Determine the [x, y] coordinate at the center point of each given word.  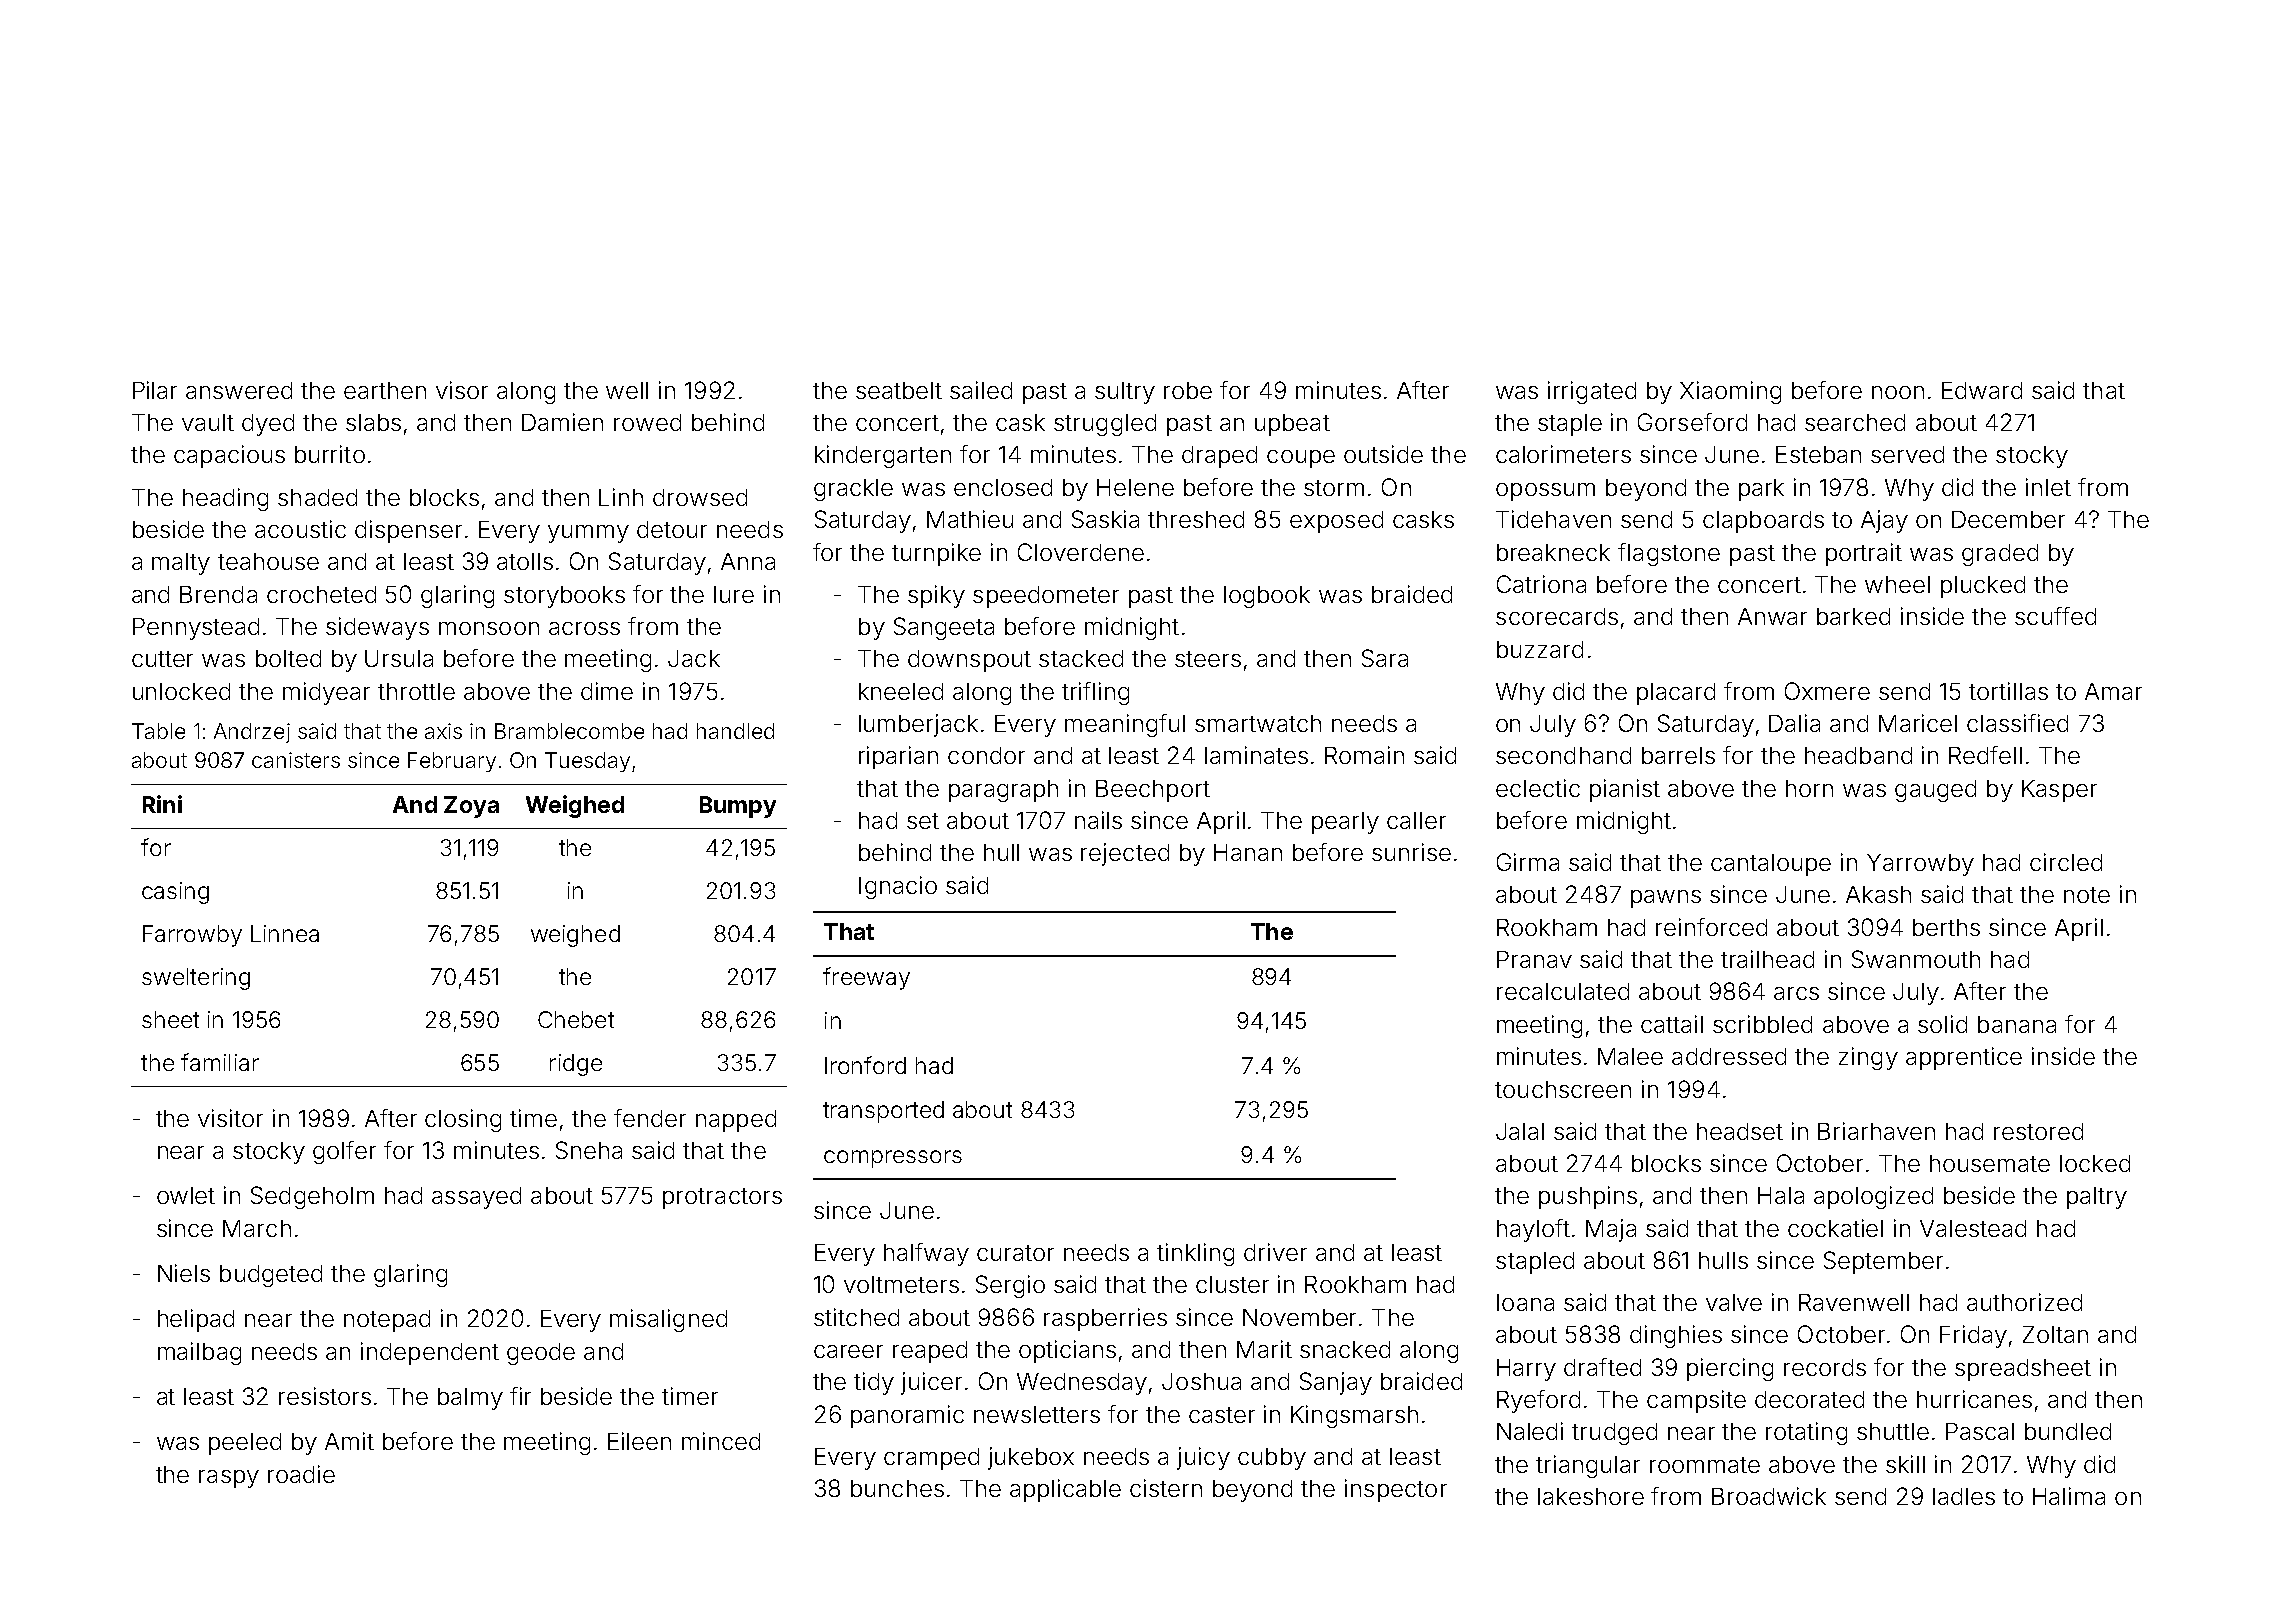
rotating [1806, 1433]
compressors [893, 1159]
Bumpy [738, 807]
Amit [349, 1441]
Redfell [1985, 755]
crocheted [321, 594]
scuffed [2055, 616]
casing [175, 893]
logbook [1267, 597]
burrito [330, 454]
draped [1219, 457]
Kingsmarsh [1354, 1416]
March [257, 1228]
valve [1734, 1302]
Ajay [1884, 521]
